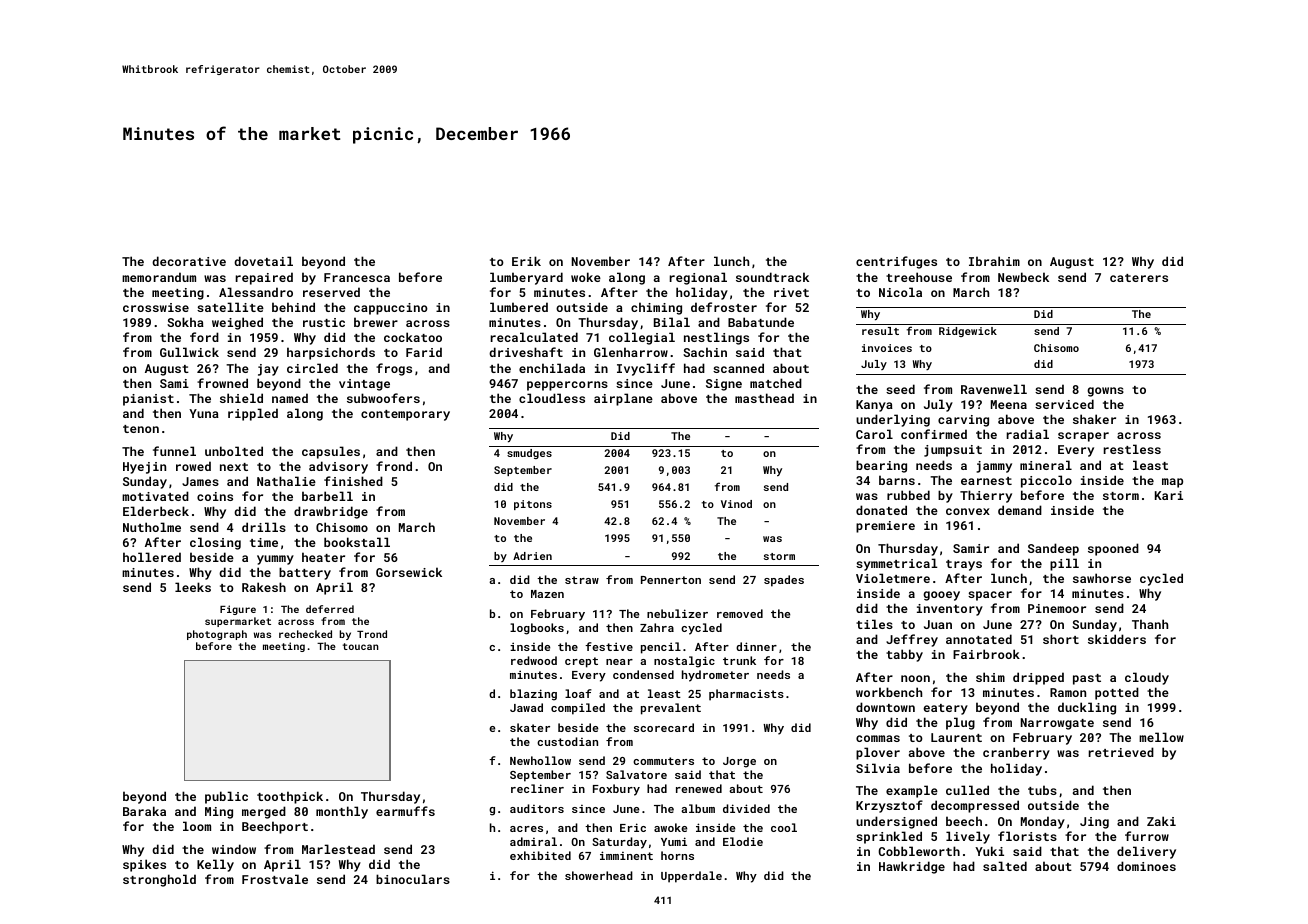  I want to click on contemporary, so click(405, 415).
